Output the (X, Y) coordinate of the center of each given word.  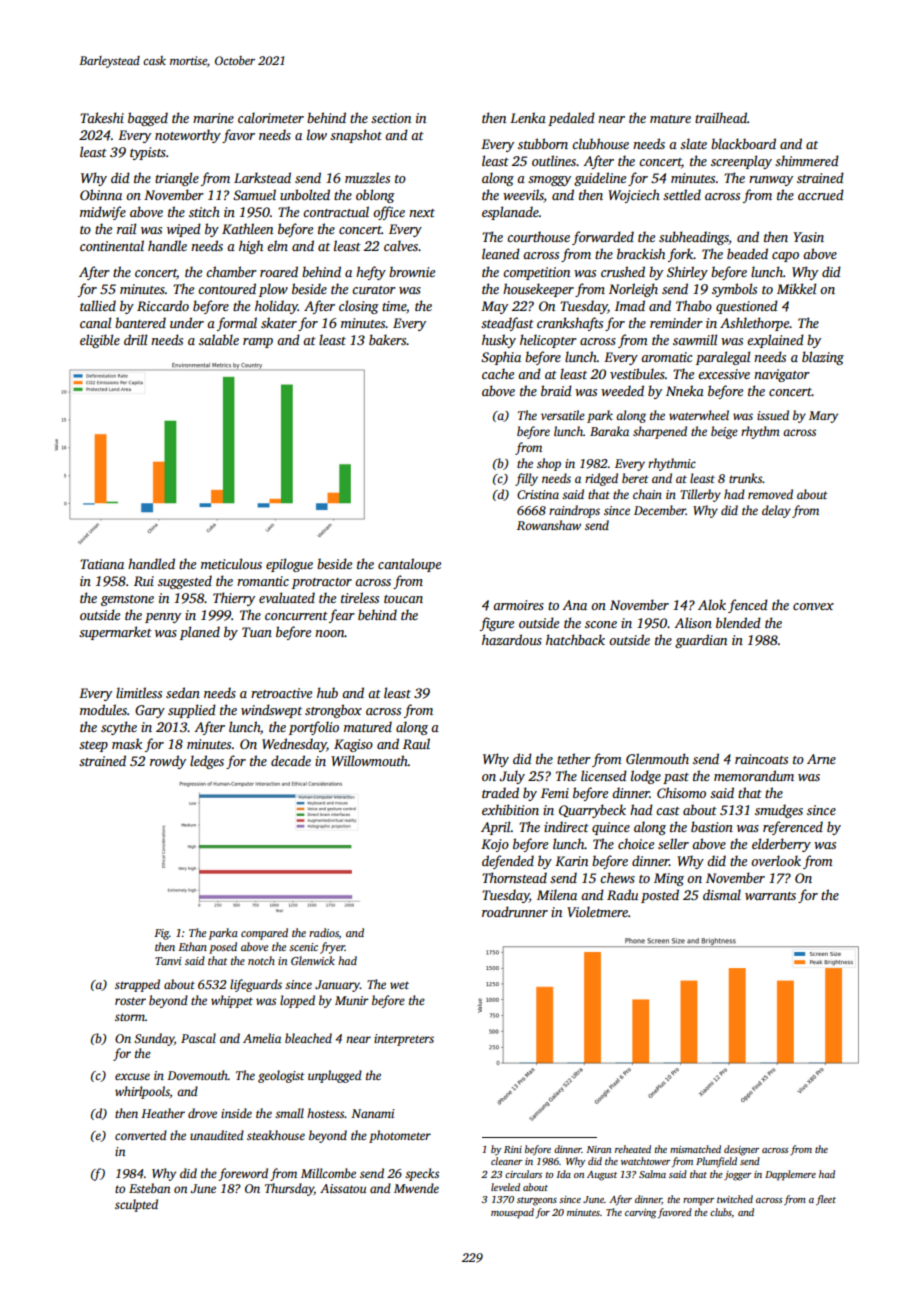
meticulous (231, 563)
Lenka (528, 117)
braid (556, 390)
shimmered (807, 160)
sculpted (136, 1205)
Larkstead (262, 177)
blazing (823, 358)
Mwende (416, 1188)
